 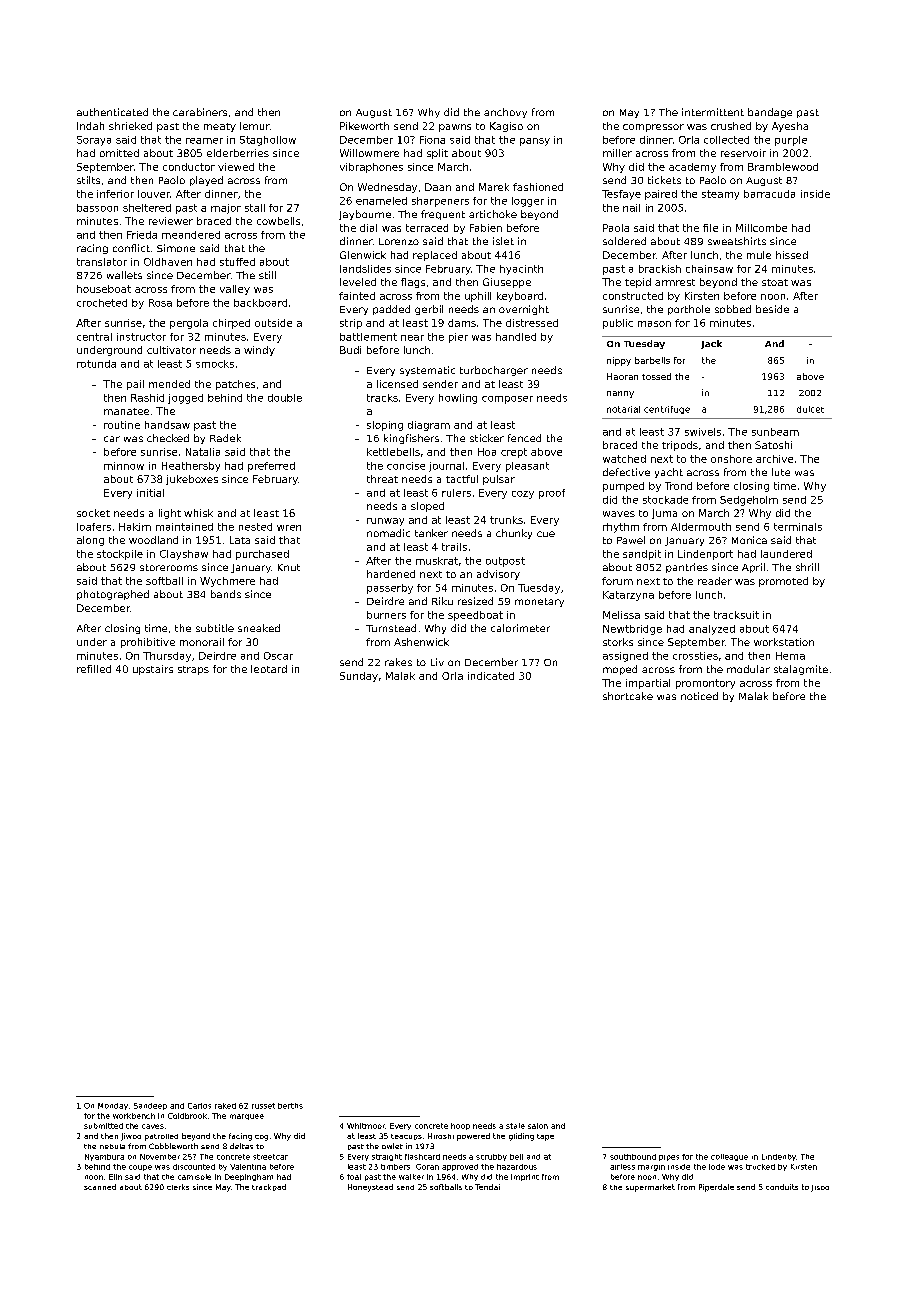 What do you see at coordinates (359, 677) in the screenshot?
I see `Sunday` at bounding box center [359, 677].
